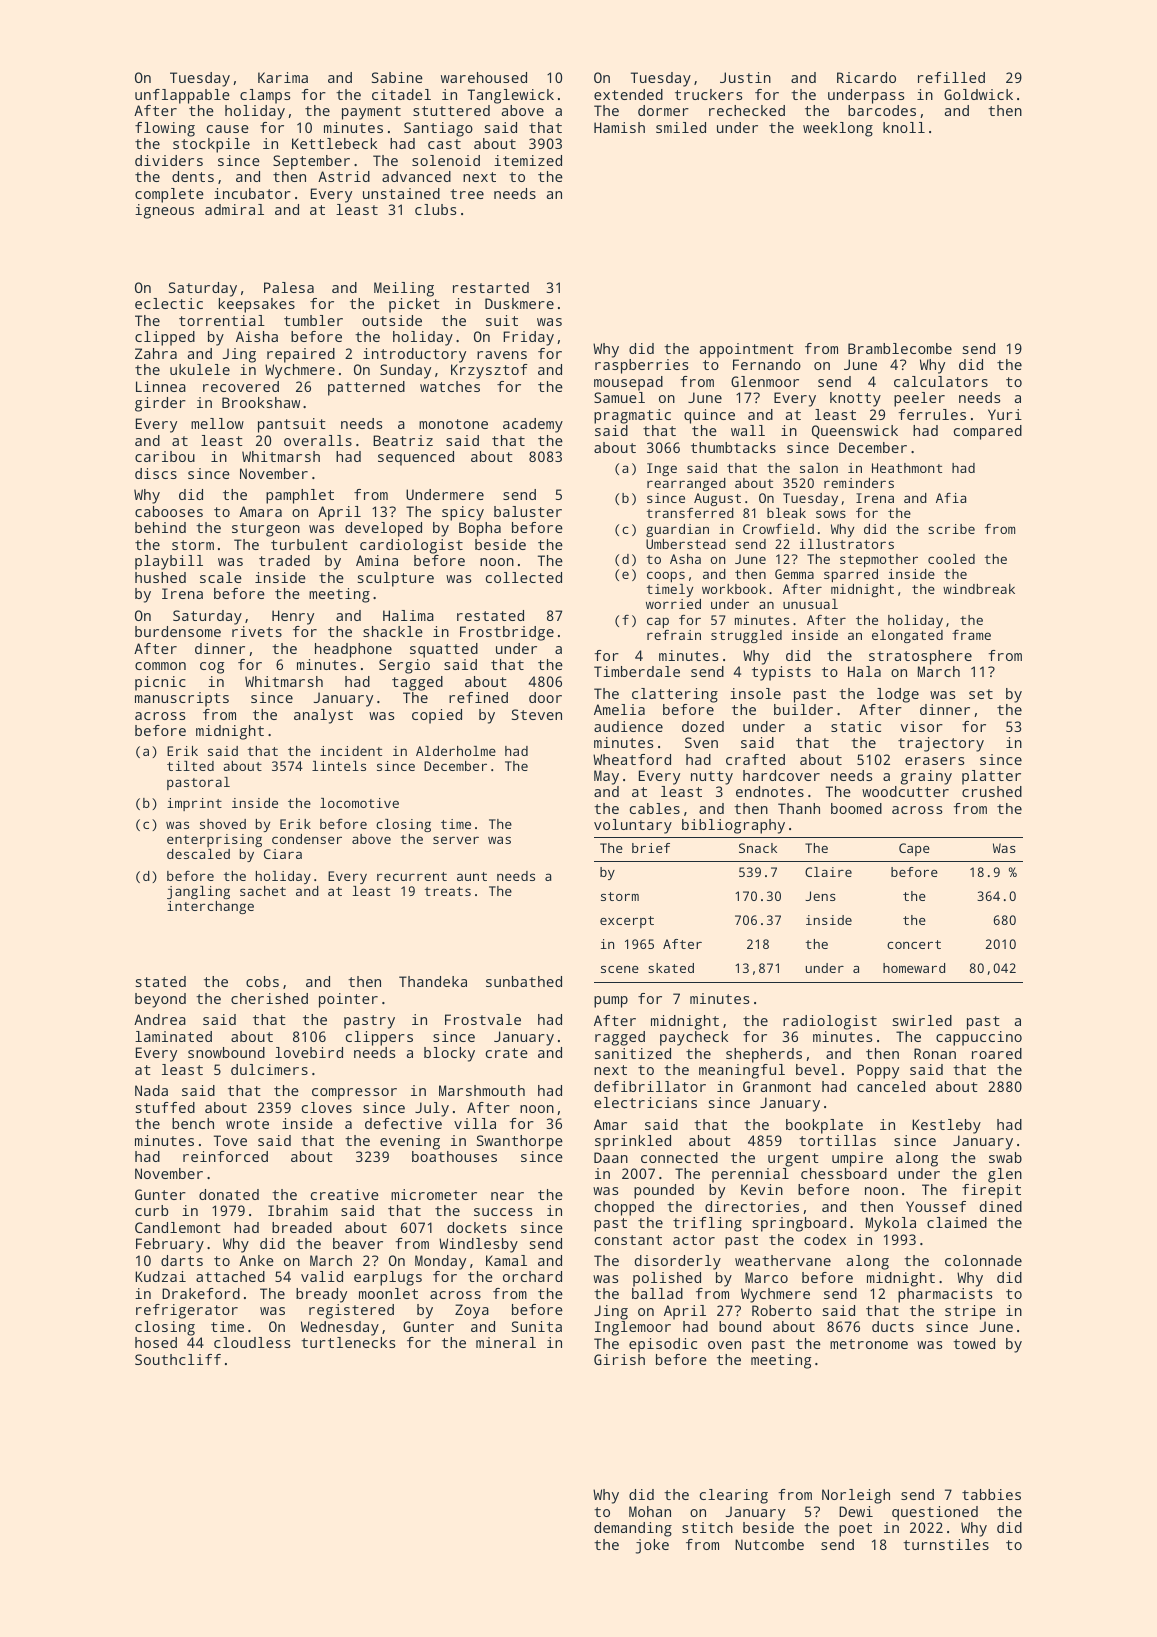 Image resolution: width=1157 pixels, height=1637 pixels. I want to click on Karima, so click(283, 77).
